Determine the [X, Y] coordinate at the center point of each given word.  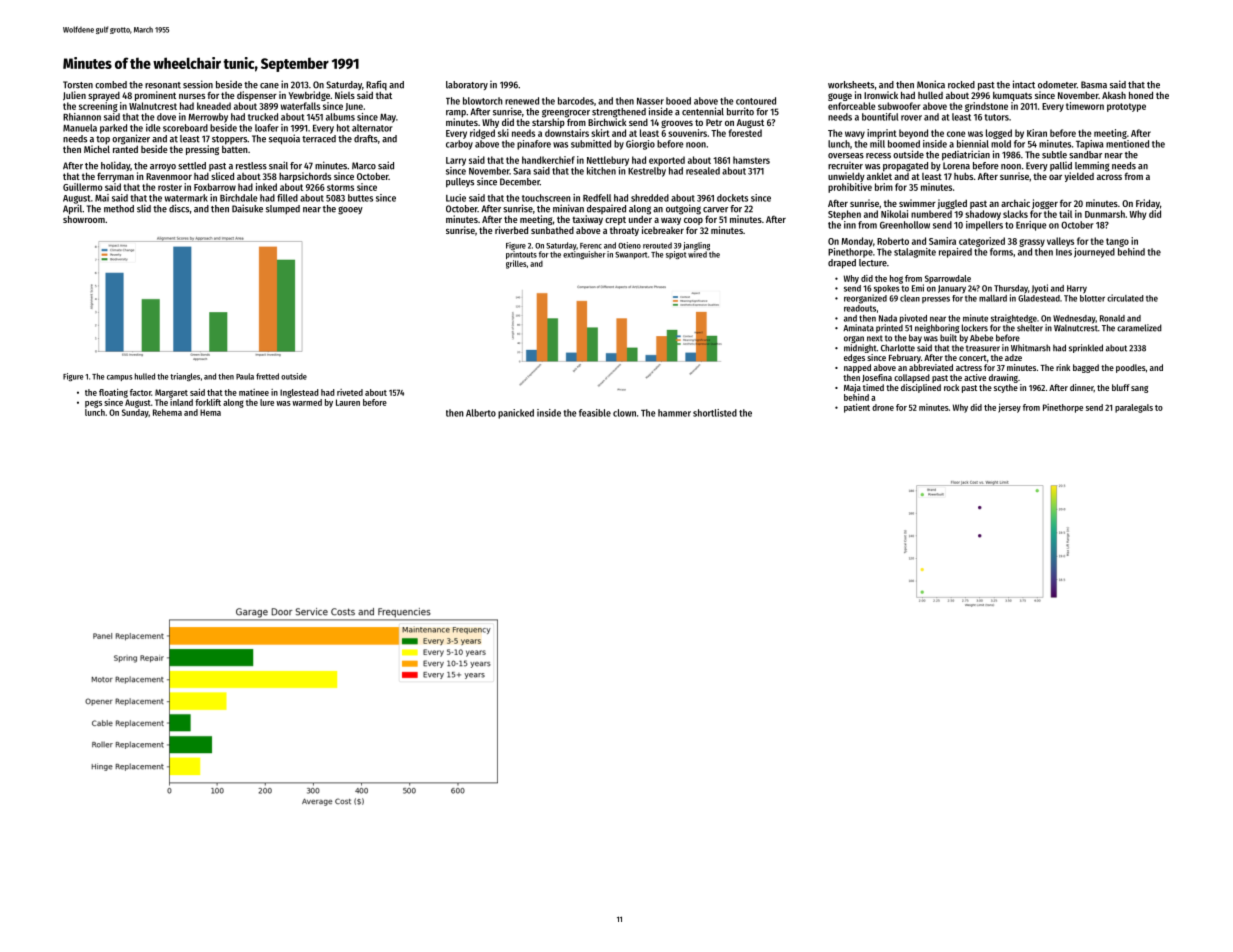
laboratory [467, 85]
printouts [521, 255]
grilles [516, 264]
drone [883, 407]
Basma [1094, 85]
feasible [595, 413]
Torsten [78, 85]
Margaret [171, 393]
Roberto [893, 241]
